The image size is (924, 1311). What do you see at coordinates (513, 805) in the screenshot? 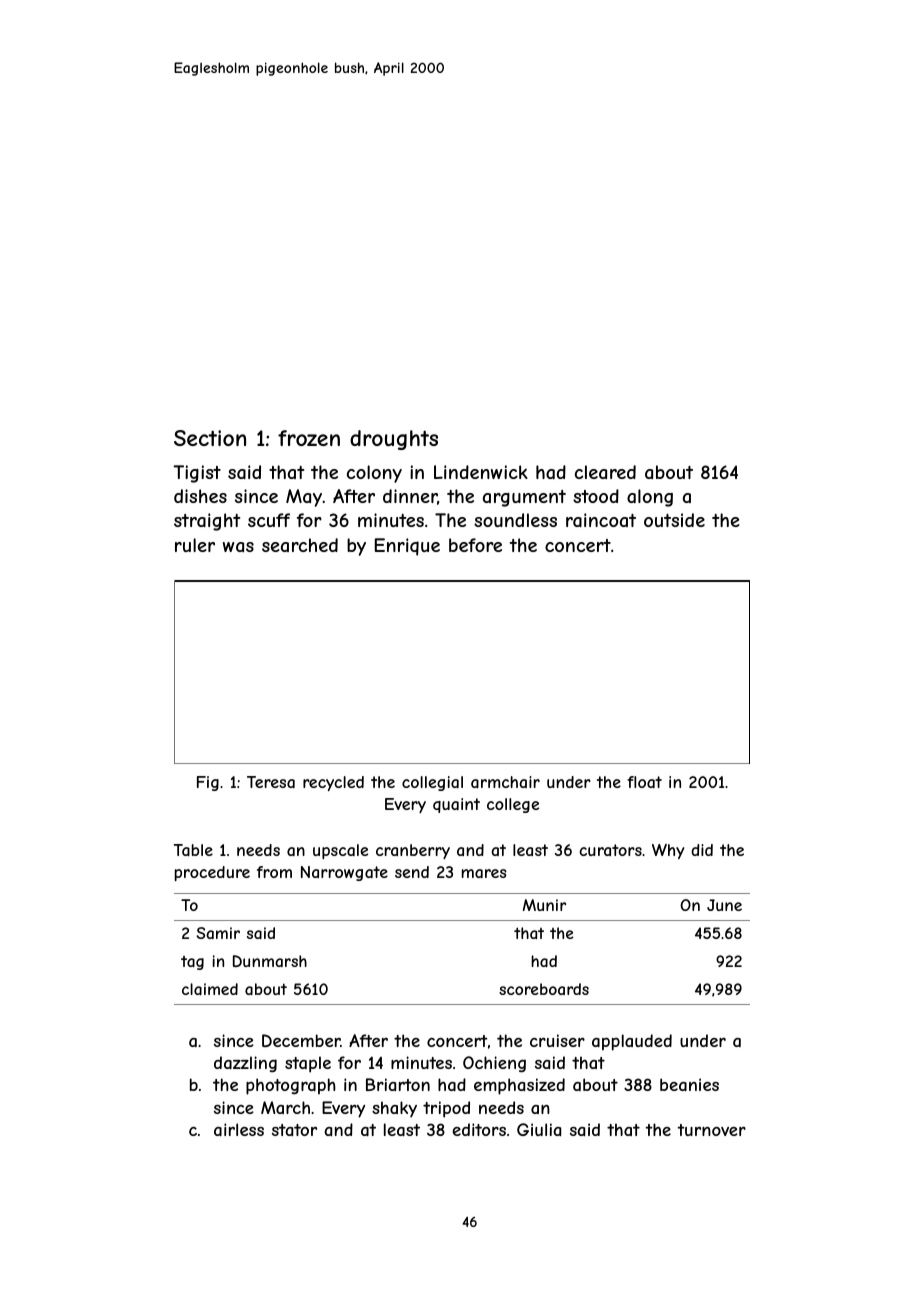
I see `college` at bounding box center [513, 805].
